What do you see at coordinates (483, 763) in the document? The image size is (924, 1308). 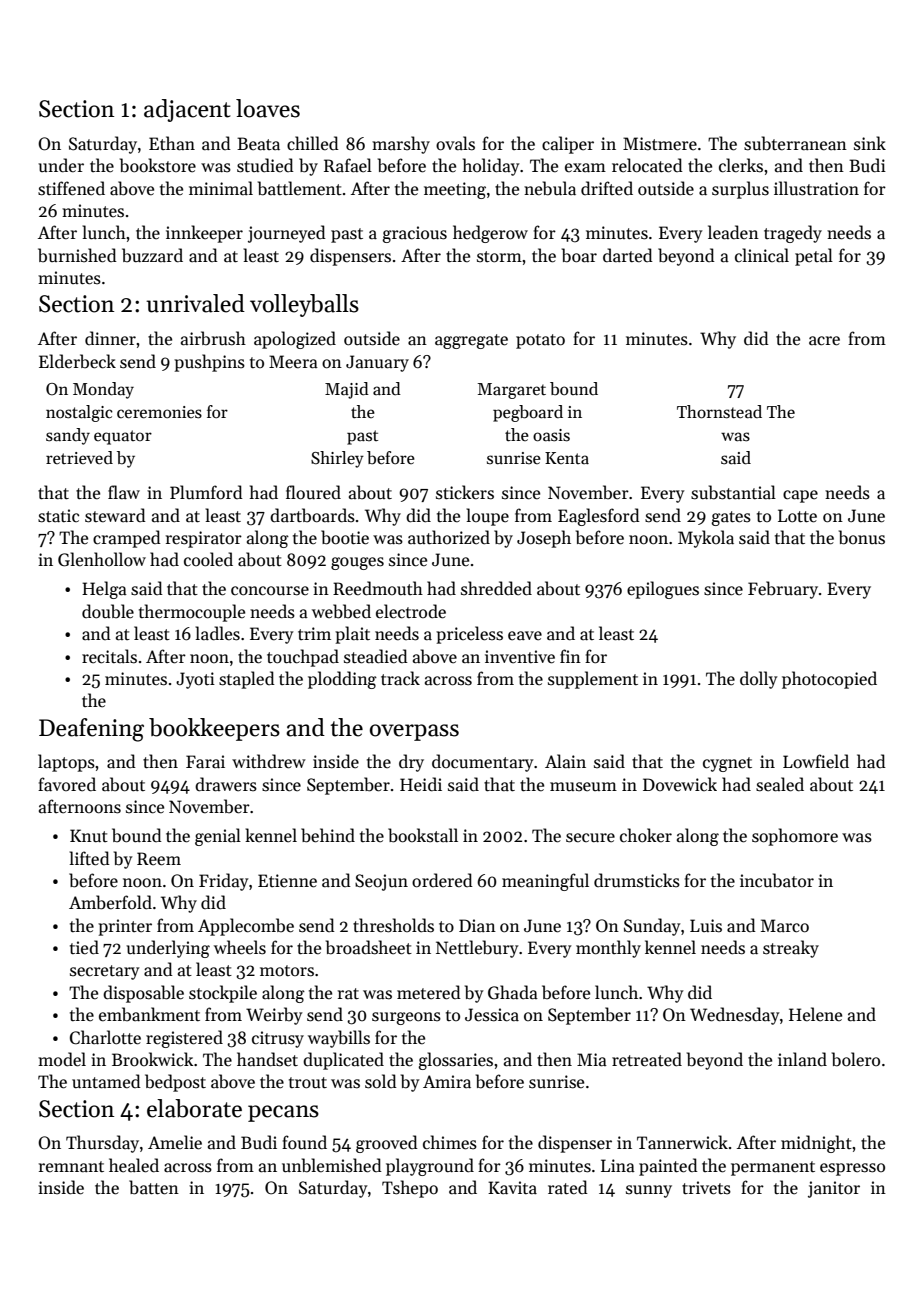 I see `documentary` at bounding box center [483, 763].
